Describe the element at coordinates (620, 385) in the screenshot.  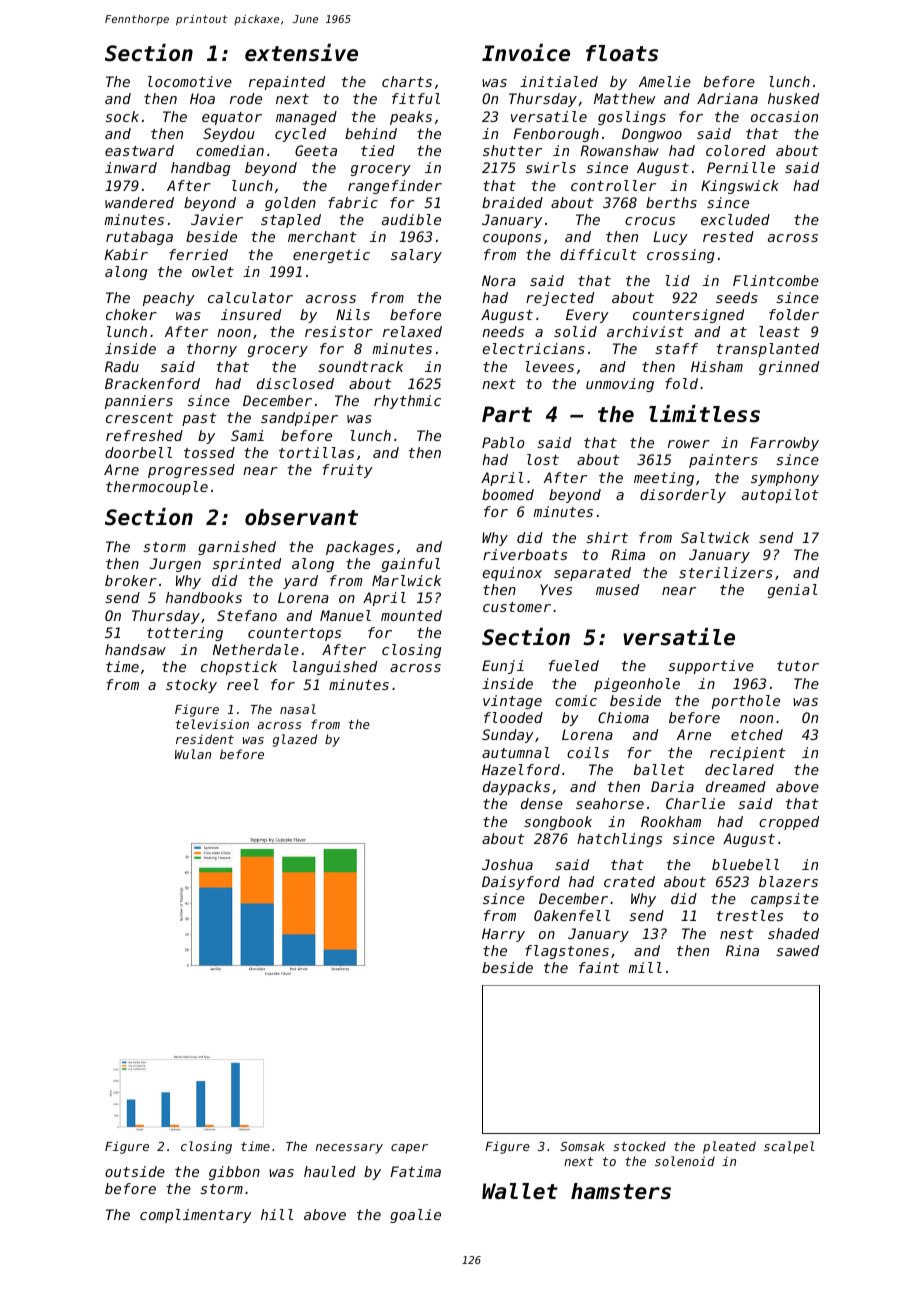
I see `unmoving` at that location.
